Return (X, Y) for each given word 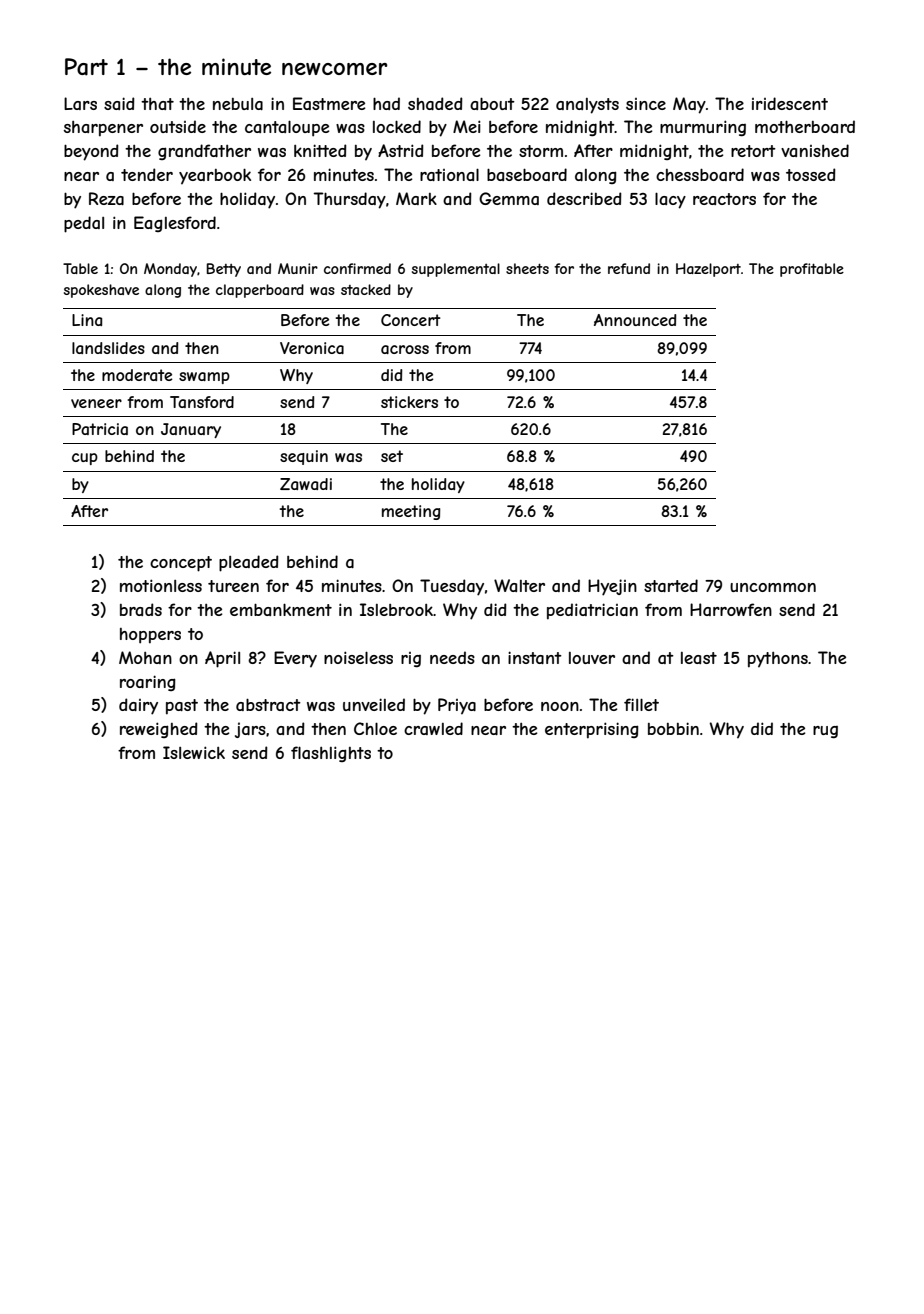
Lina (87, 320)
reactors (724, 199)
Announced (635, 320)
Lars (80, 103)
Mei (467, 126)
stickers (409, 402)
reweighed (159, 730)
